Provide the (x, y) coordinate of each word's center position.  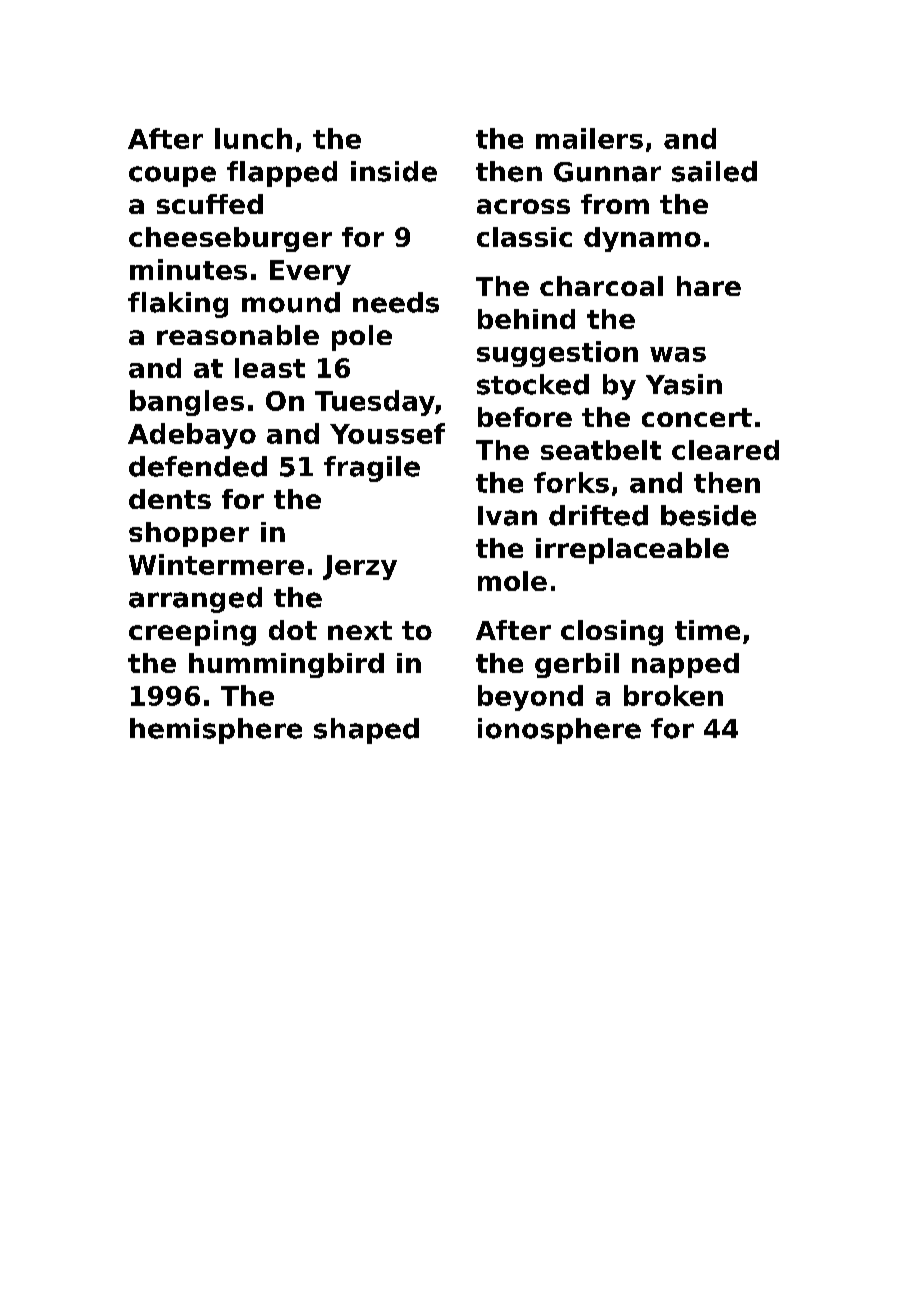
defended (198, 466)
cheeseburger (230, 239)
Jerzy (360, 567)
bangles (187, 403)
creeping (192, 633)
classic (524, 237)
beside (708, 515)
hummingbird (286, 665)
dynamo (642, 239)
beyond (530, 698)
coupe (172, 176)
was (678, 354)
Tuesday (375, 403)
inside (394, 171)
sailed (714, 171)
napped (685, 665)
